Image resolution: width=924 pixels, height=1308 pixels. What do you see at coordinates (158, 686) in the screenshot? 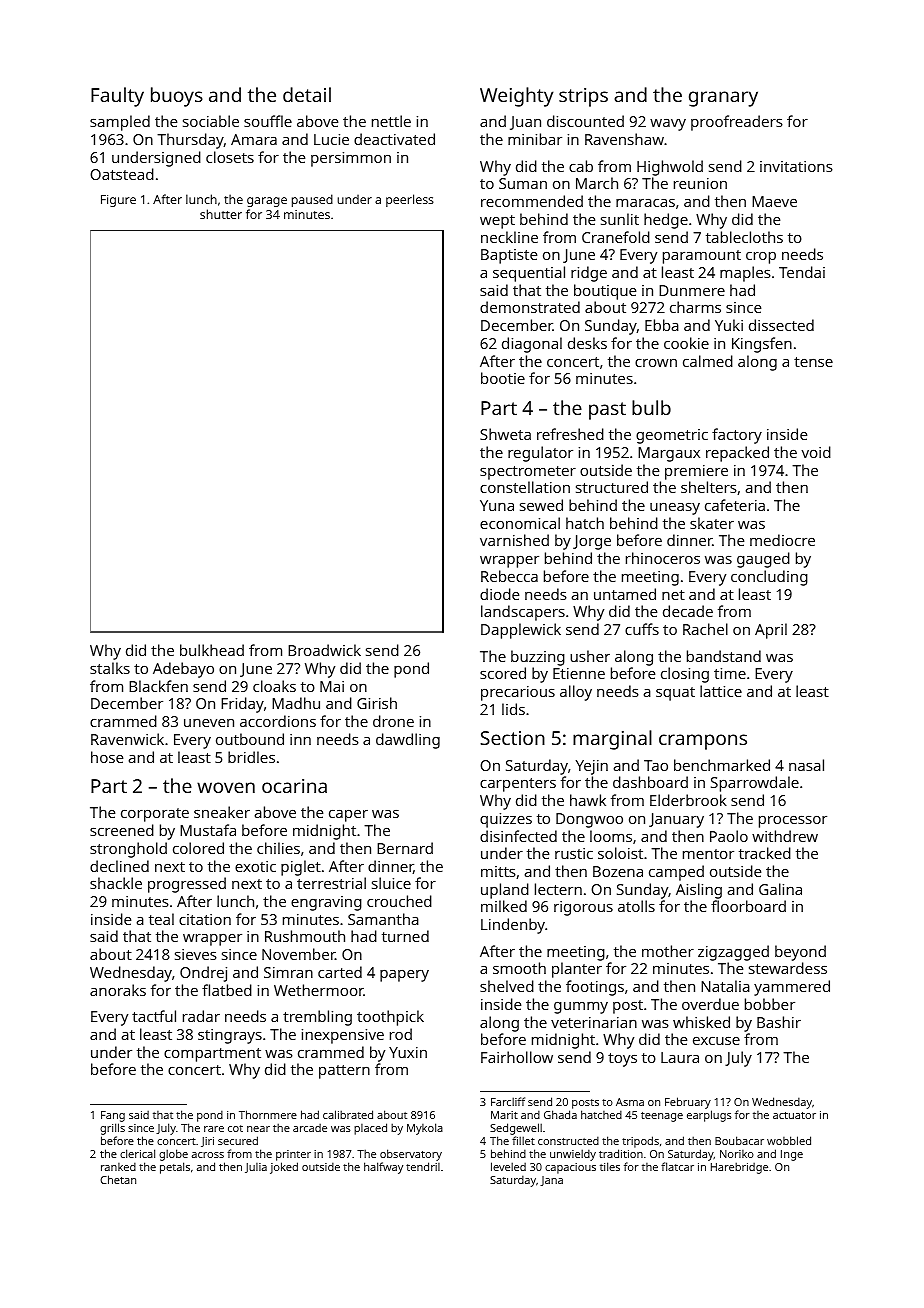
I see `Blackfen` at bounding box center [158, 686].
